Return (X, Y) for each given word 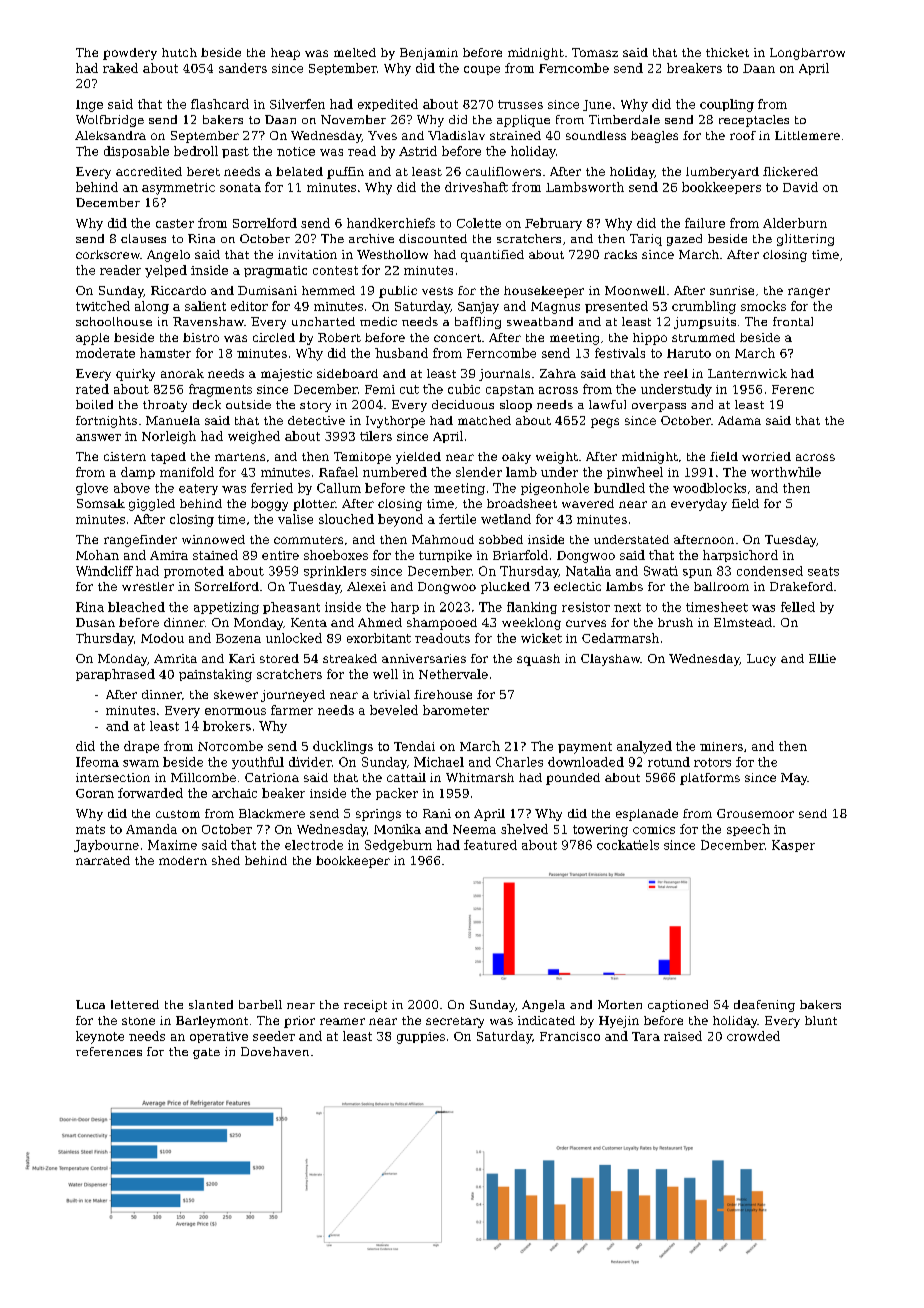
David (800, 187)
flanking (532, 608)
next (627, 607)
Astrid (418, 151)
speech (748, 830)
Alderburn (795, 223)
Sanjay (478, 308)
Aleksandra (110, 135)
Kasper (793, 846)
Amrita (175, 658)
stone (138, 1021)
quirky (135, 375)
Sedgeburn (398, 846)
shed (226, 860)
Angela (543, 1006)
